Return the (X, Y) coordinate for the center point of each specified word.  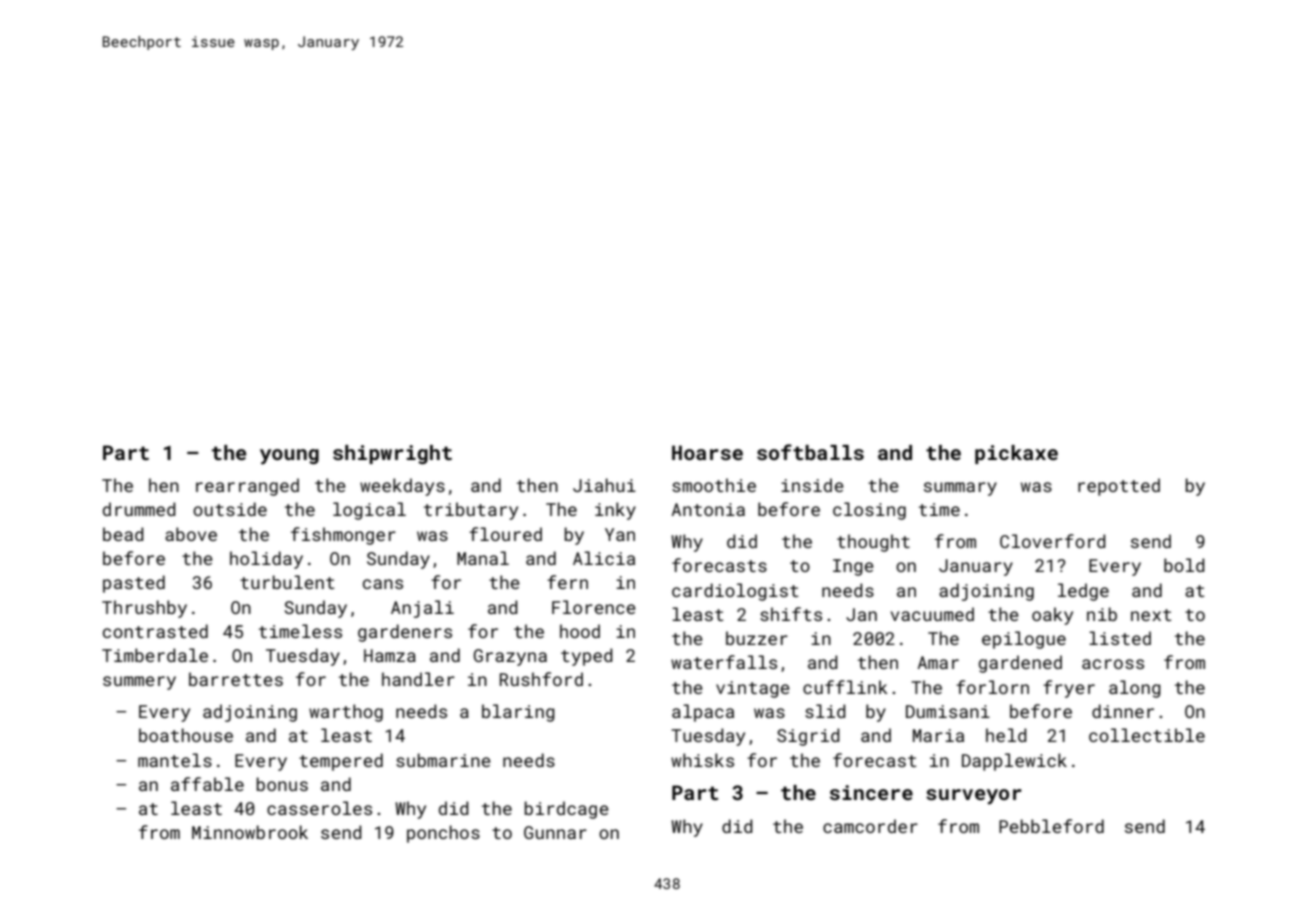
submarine (443, 760)
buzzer (757, 638)
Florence (594, 607)
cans (383, 584)
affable (207, 784)
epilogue (1024, 640)
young (289, 457)
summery (139, 683)
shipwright (392, 454)
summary (960, 489)
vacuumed (932, 614)
